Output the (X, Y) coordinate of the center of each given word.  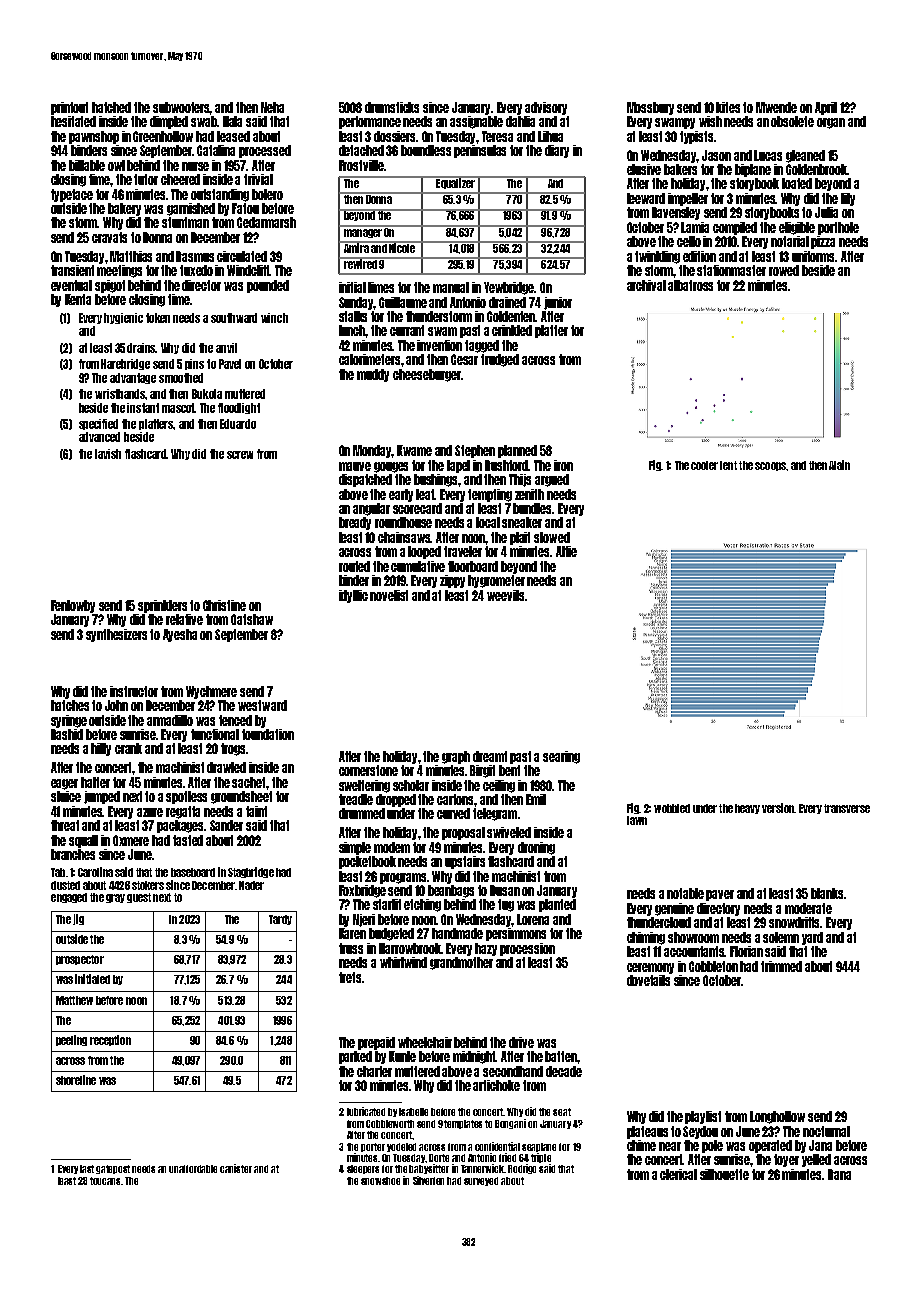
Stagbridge (251, 872)
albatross (690, 285)
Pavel (230, 364)
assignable (476, 122)
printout (69, 108)
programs (404, 878)
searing (561, 757)
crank (128, 748)
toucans (106, 1181)
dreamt (490, 756)
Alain (839, 465)
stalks (353, 316)
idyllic (353, 596)
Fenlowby (73, 606)
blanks (827, 893)
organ (831, 123)
